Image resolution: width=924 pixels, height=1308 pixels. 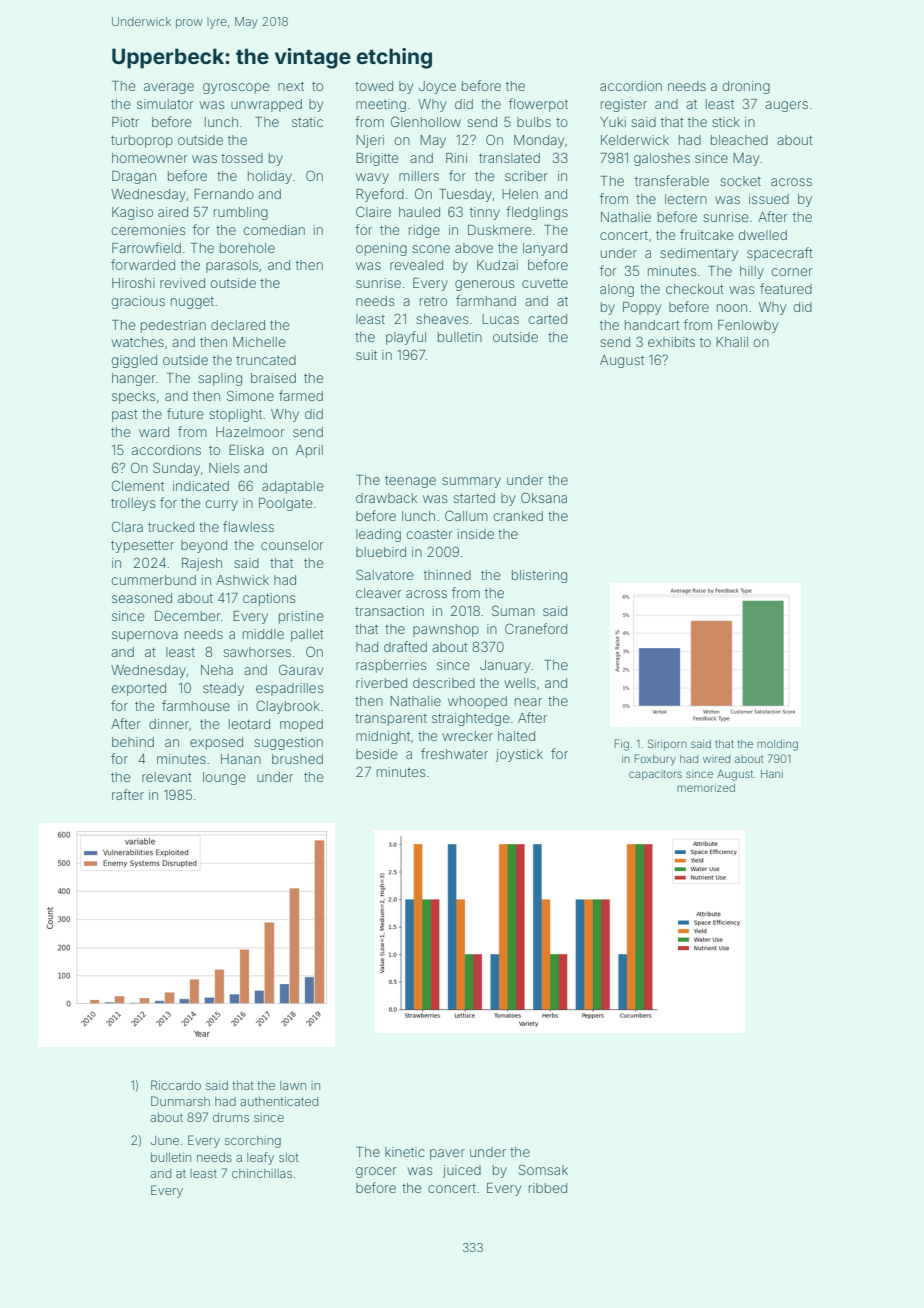 I want to click on flawless, so click(x=248, y=526).
